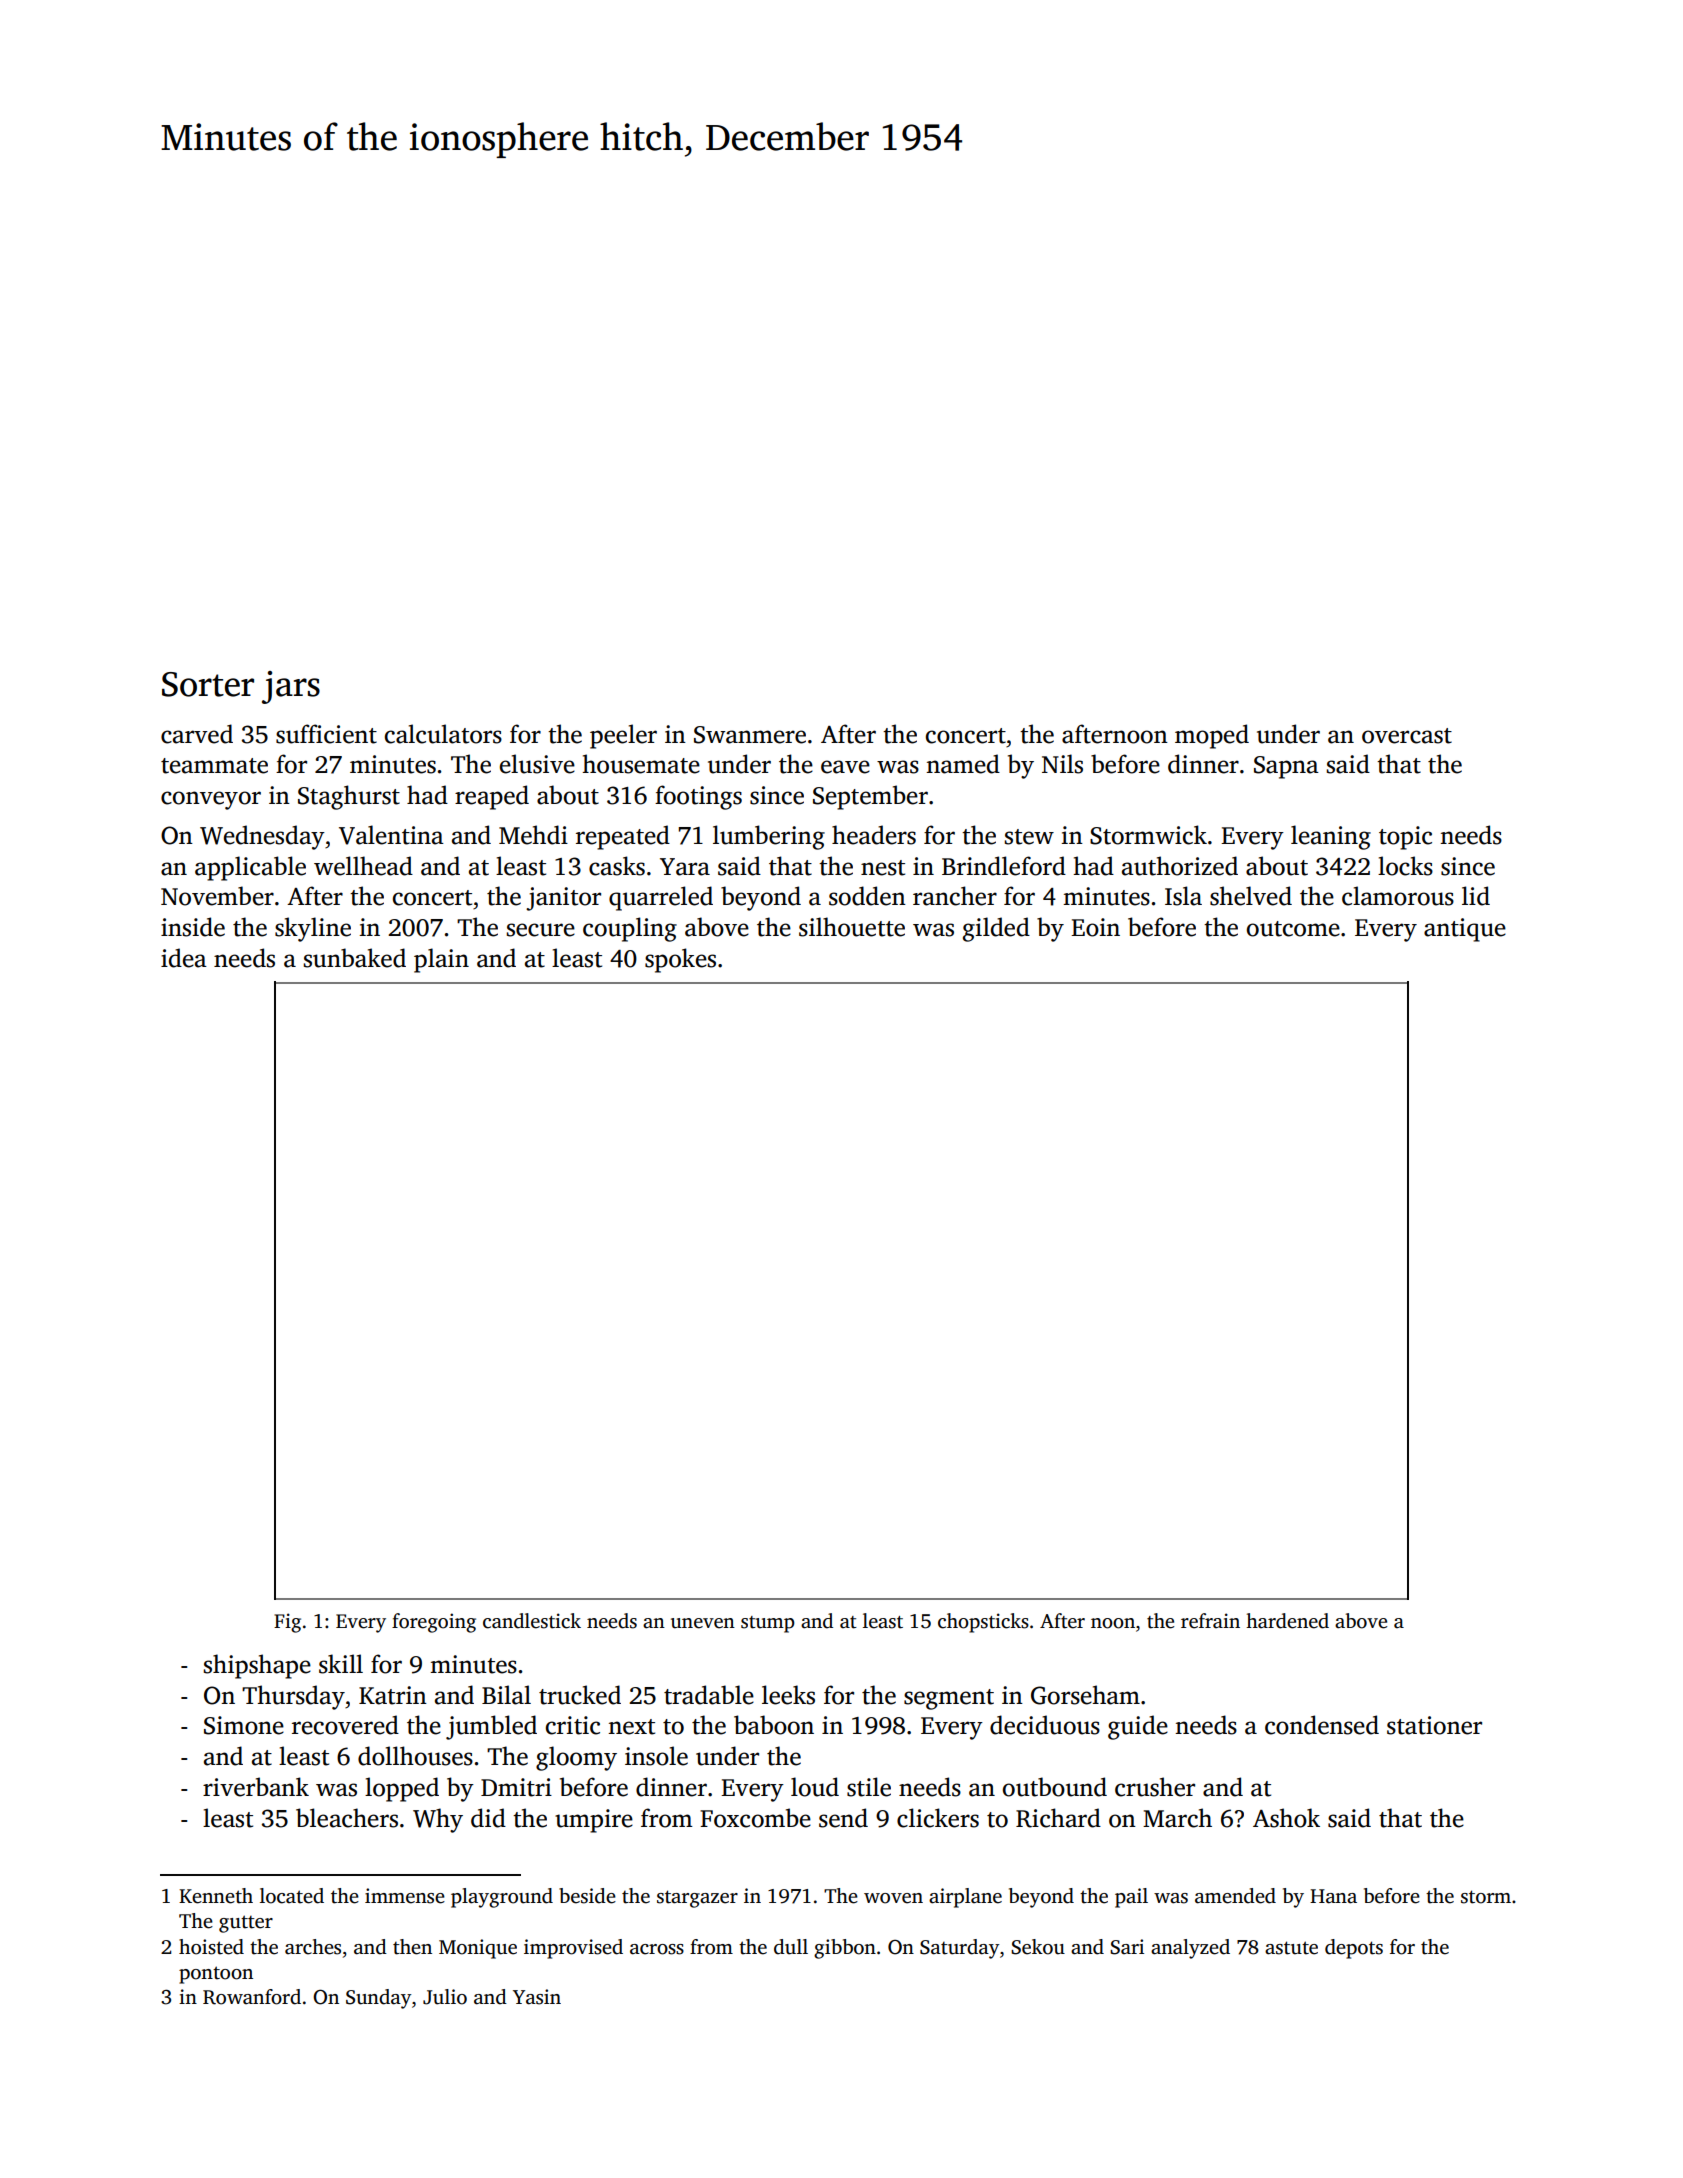  What do you see at coordinates (434, 1623) in the document?
I see `foregoing` at bounding box center [434, 1623].
